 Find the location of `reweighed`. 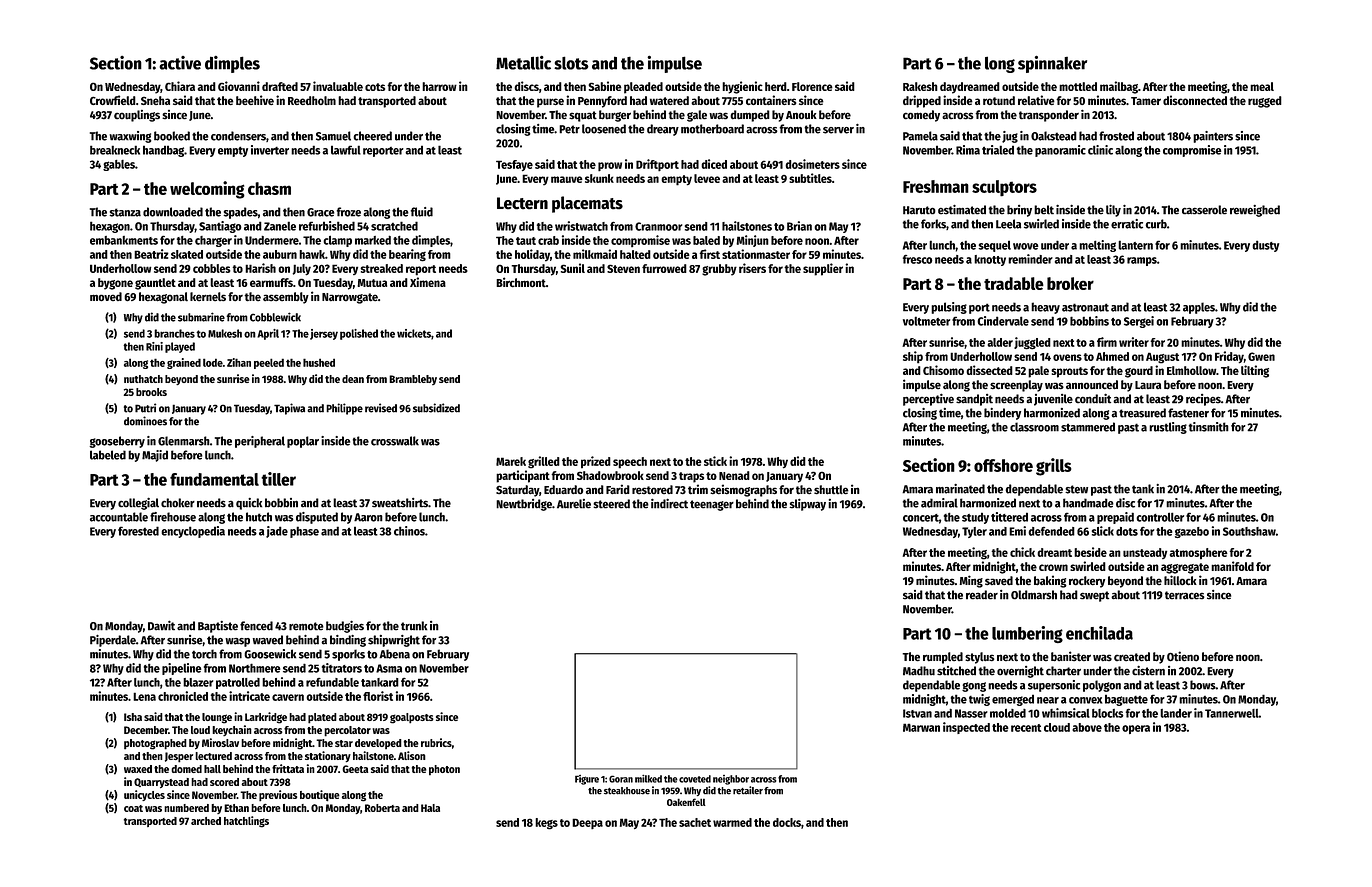

reweighed is located at coordinates (1255, 211).
